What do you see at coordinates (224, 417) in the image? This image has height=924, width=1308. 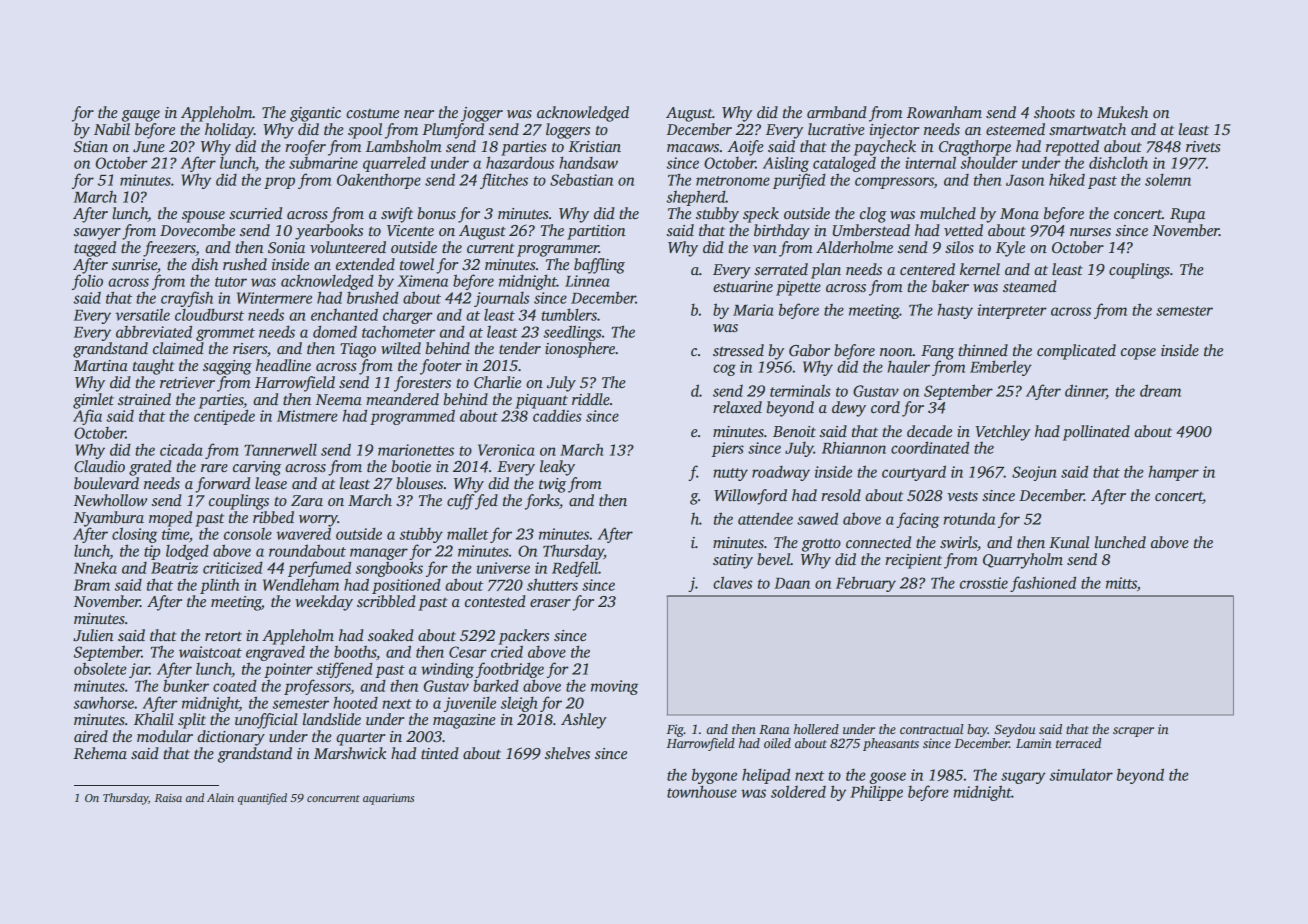 I see `centipede` at bounding box center [224, 417].
